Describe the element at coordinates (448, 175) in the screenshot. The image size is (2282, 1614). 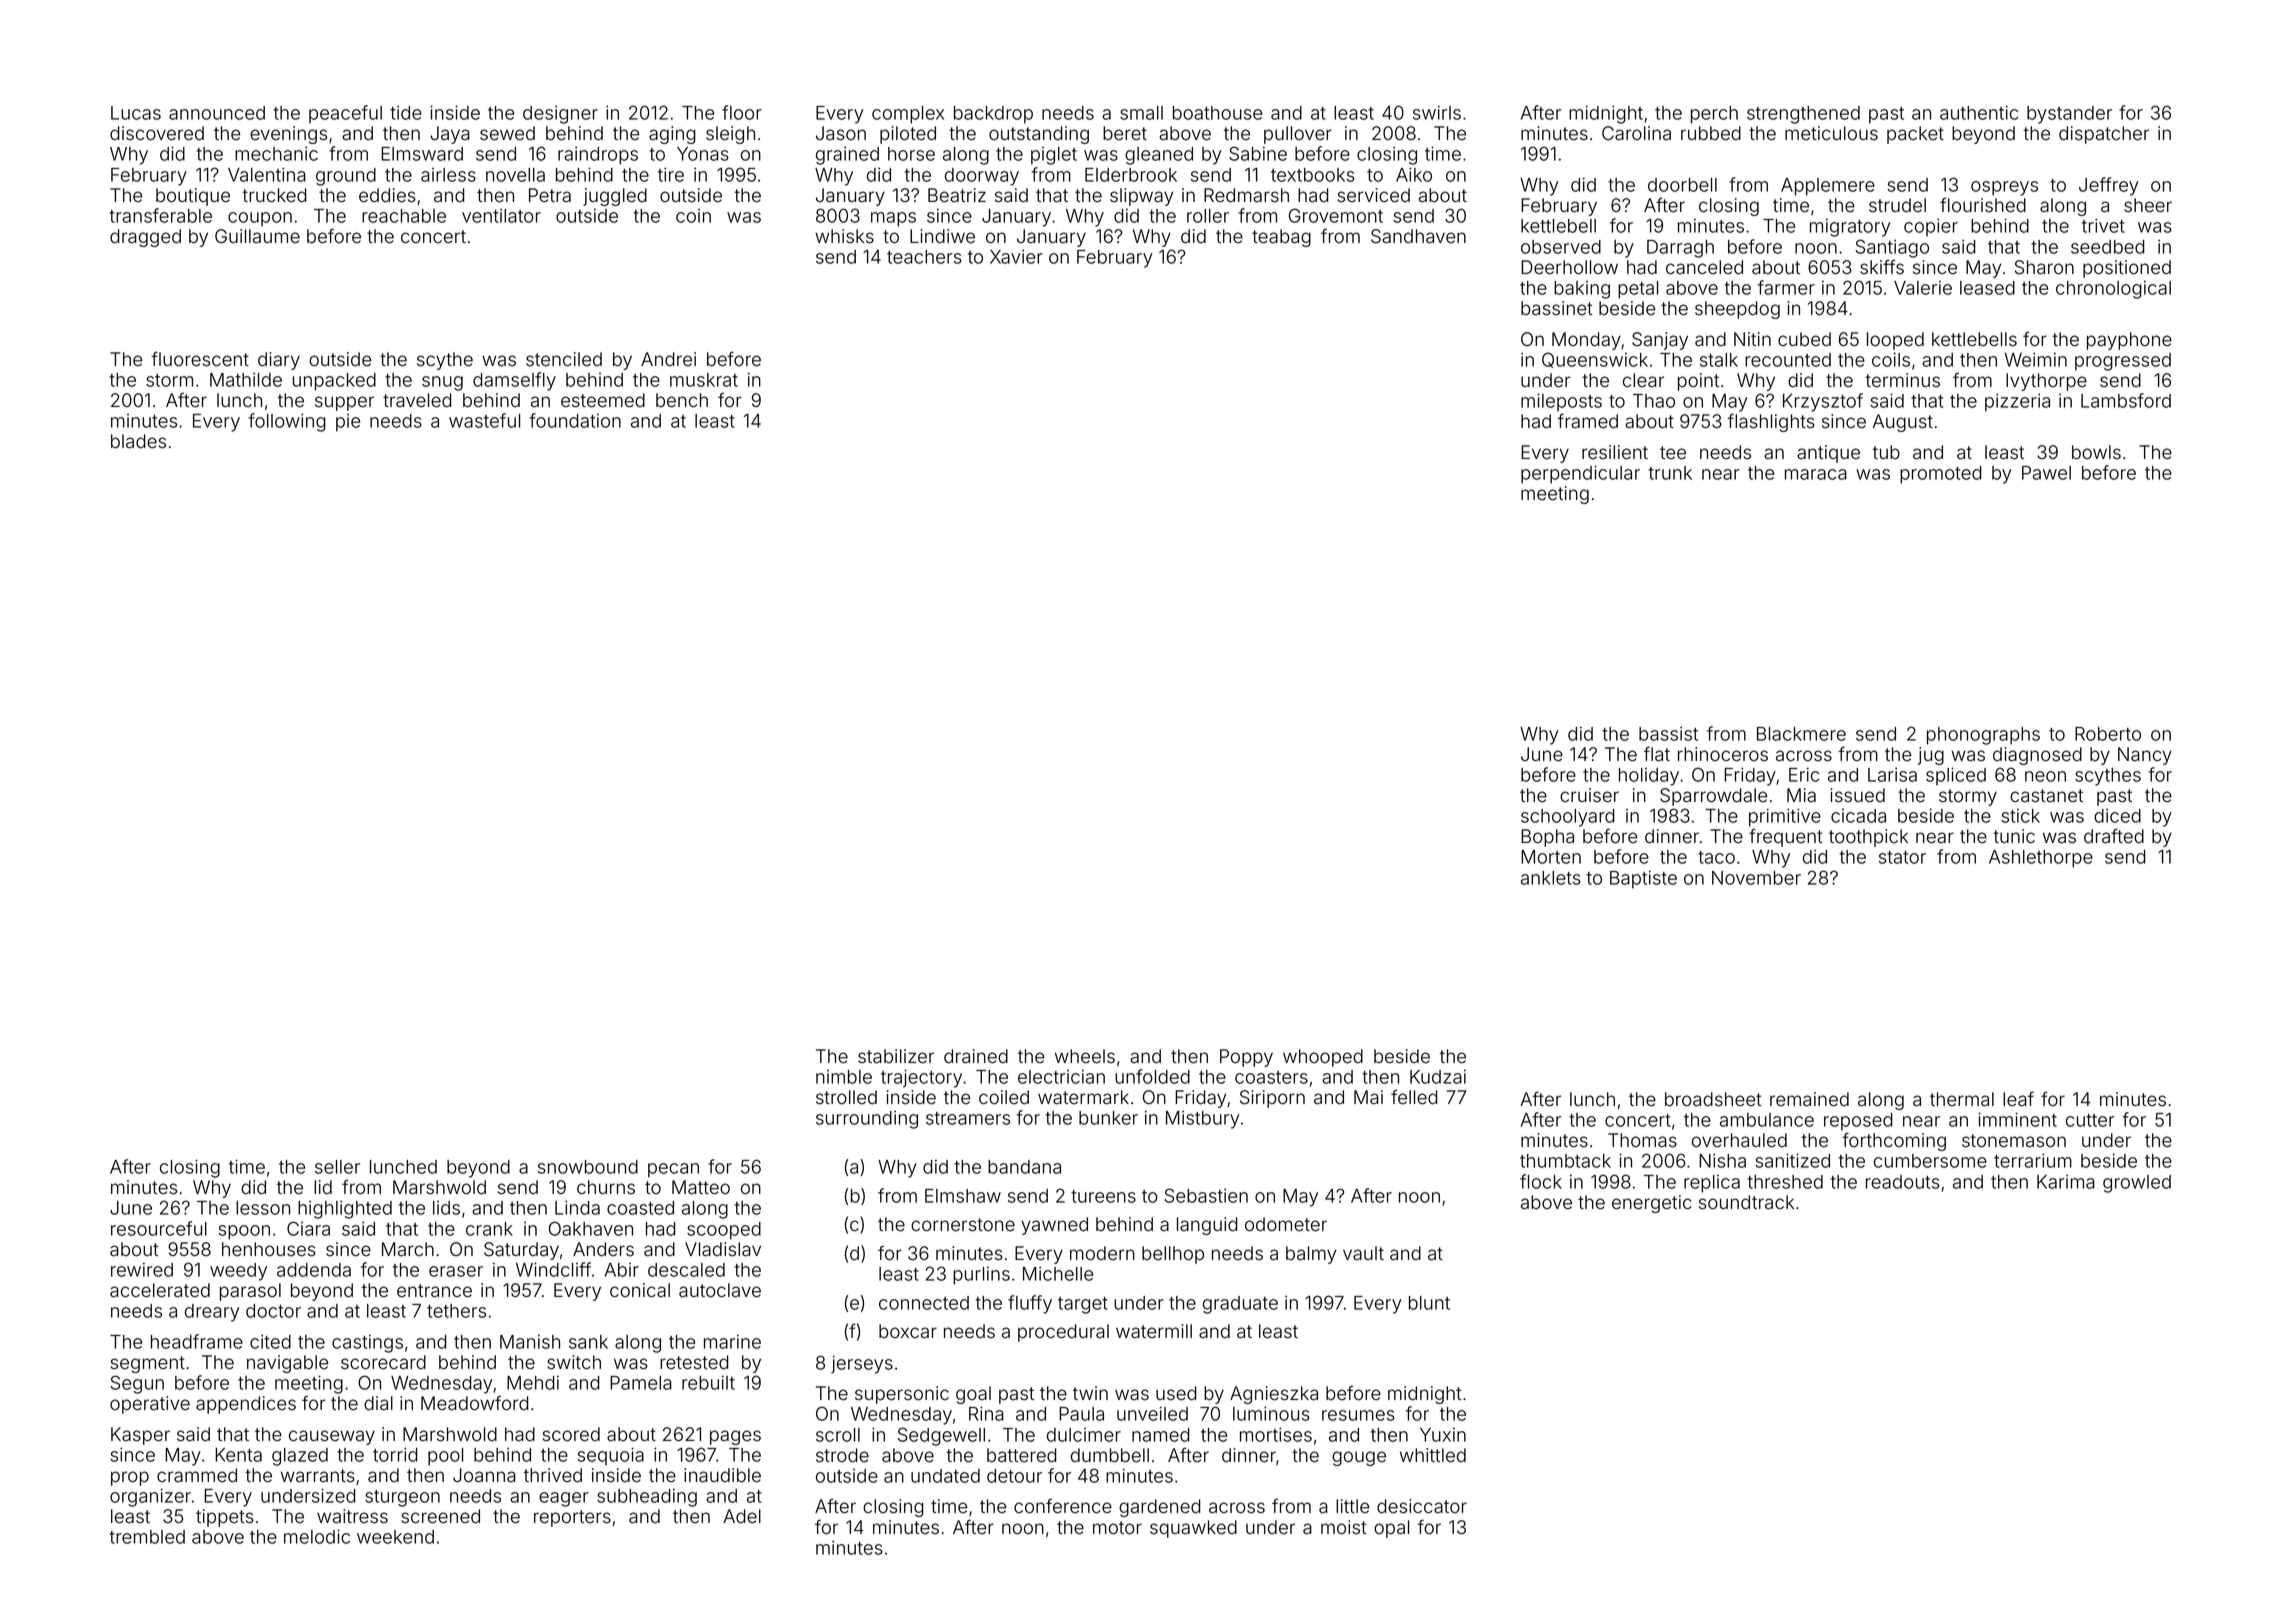
I see `airless` at that location.
